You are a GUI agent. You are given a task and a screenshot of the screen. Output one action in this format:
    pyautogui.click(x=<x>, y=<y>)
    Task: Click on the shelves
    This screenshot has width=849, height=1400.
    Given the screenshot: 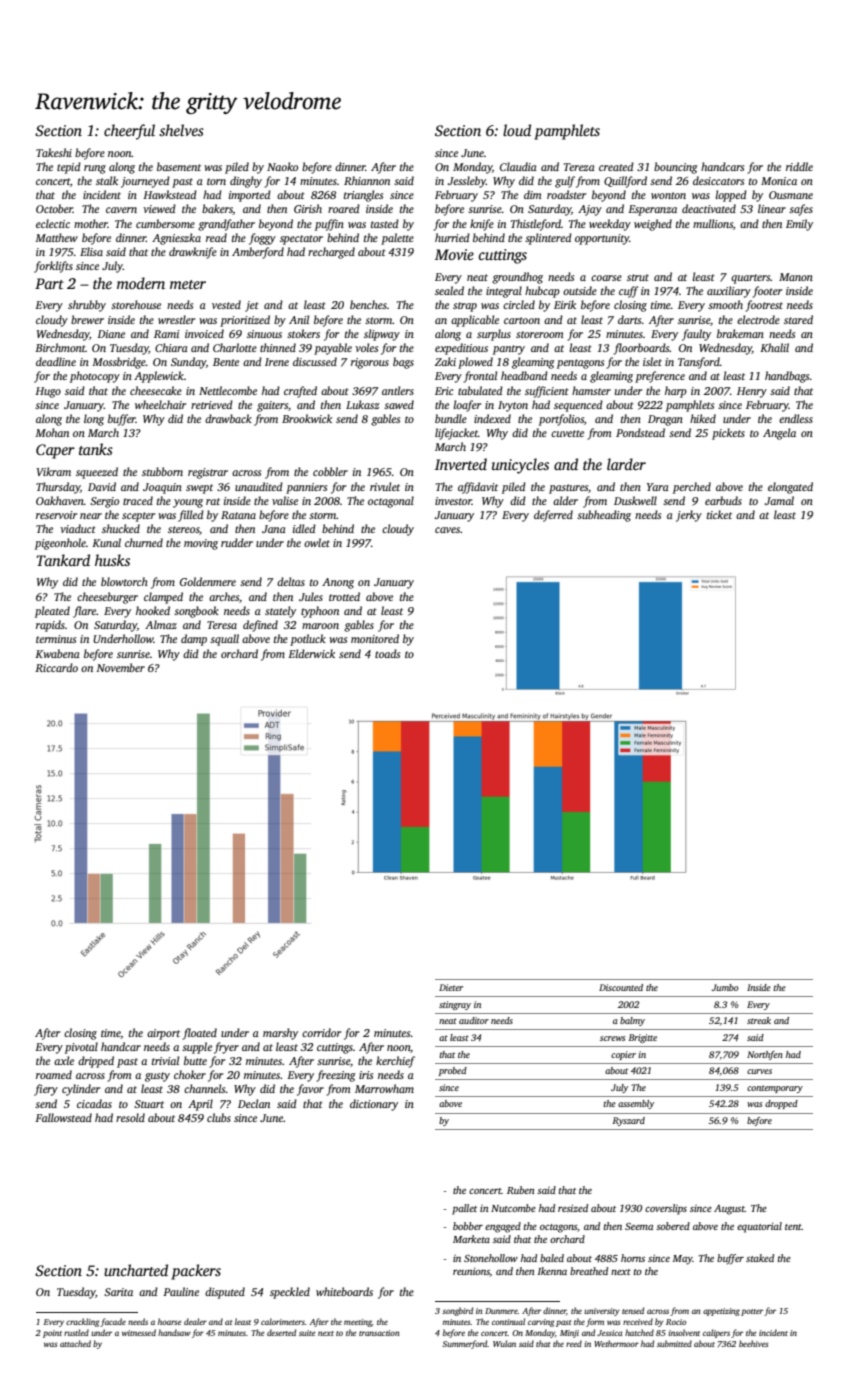 What is the action you would take?
    pyautogui.click(x=181, y=130)
